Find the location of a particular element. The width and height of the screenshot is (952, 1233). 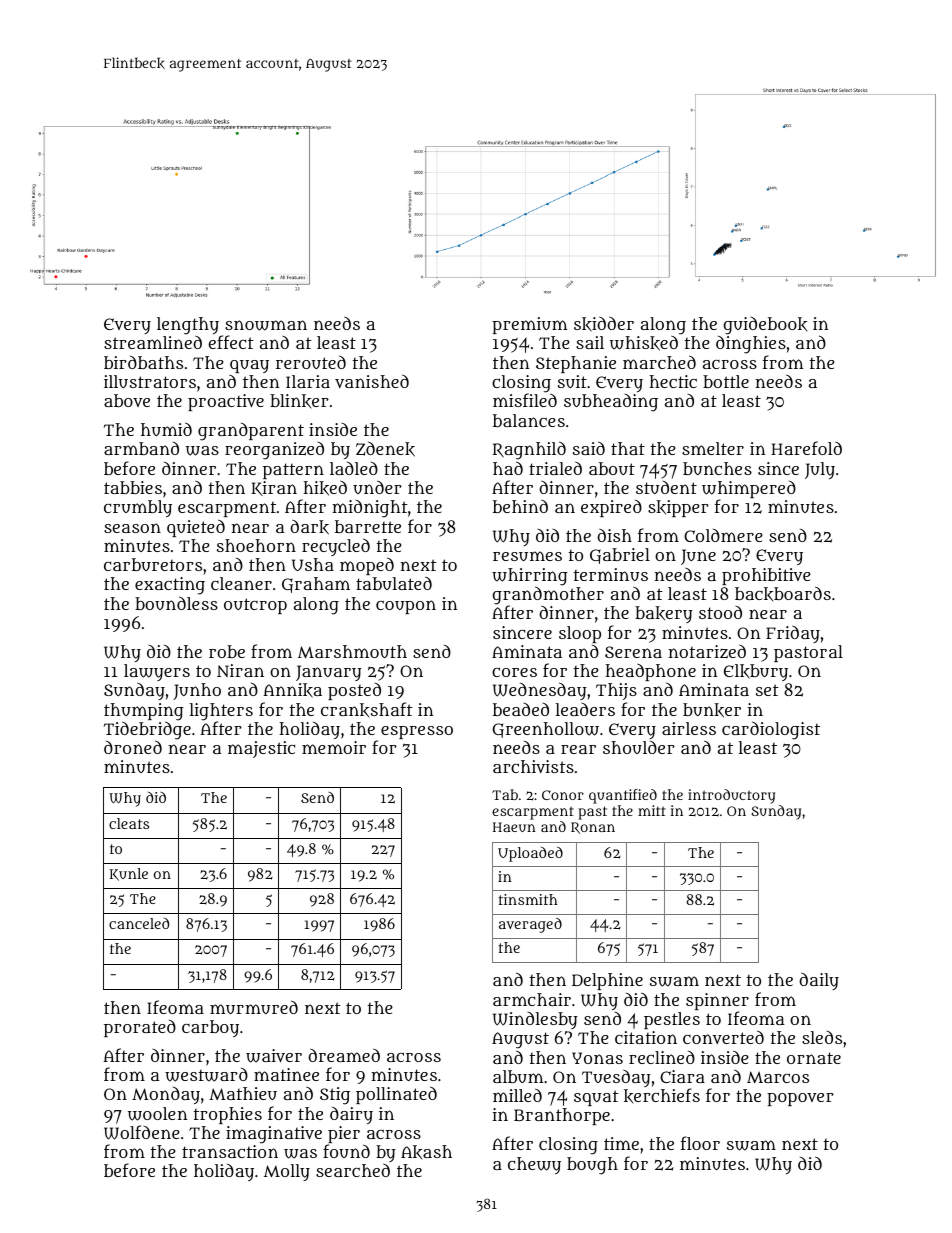

crumbly is located at coordinates (138, 508).
